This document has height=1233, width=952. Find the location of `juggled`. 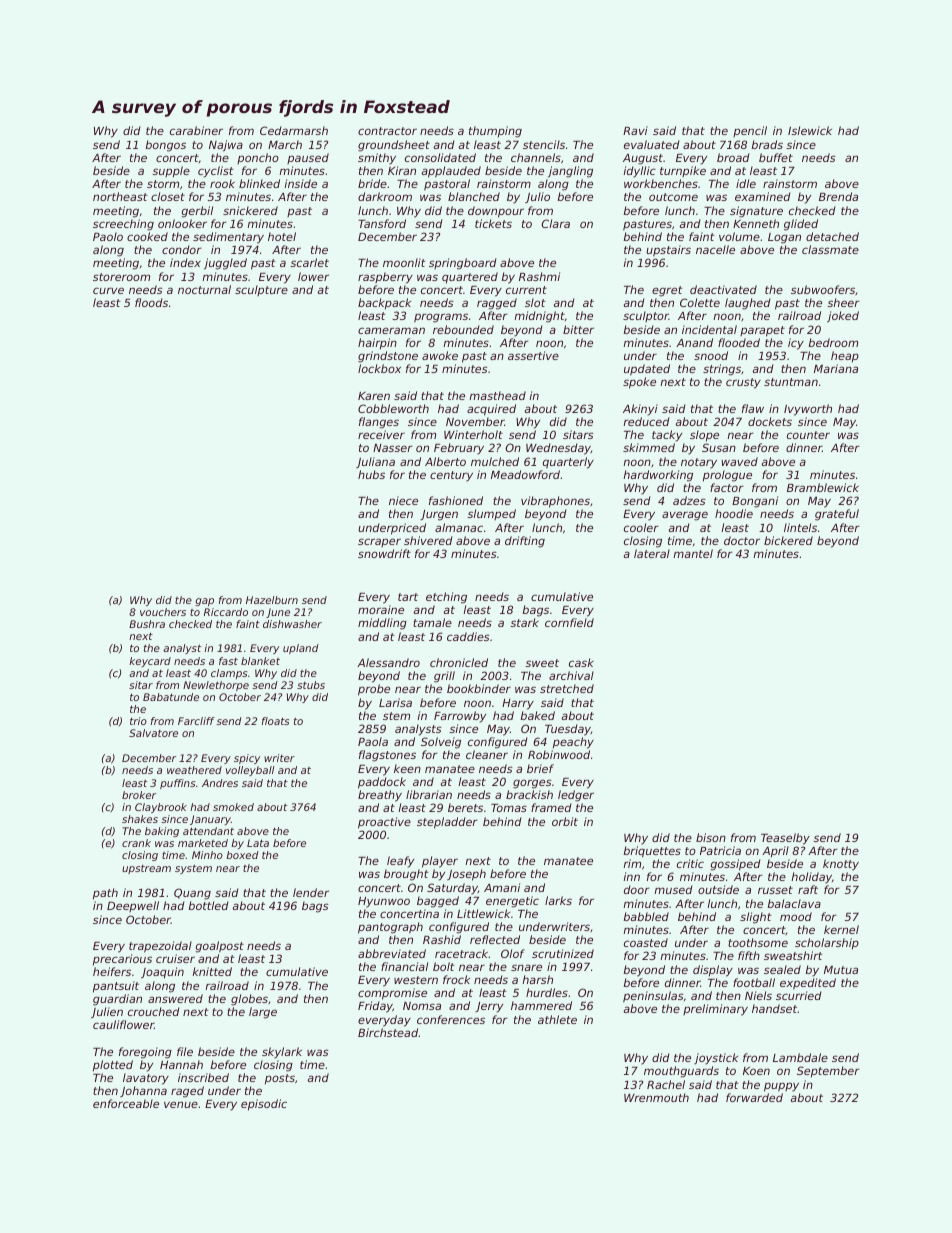

juggled is located at coordinates (225, 264).
